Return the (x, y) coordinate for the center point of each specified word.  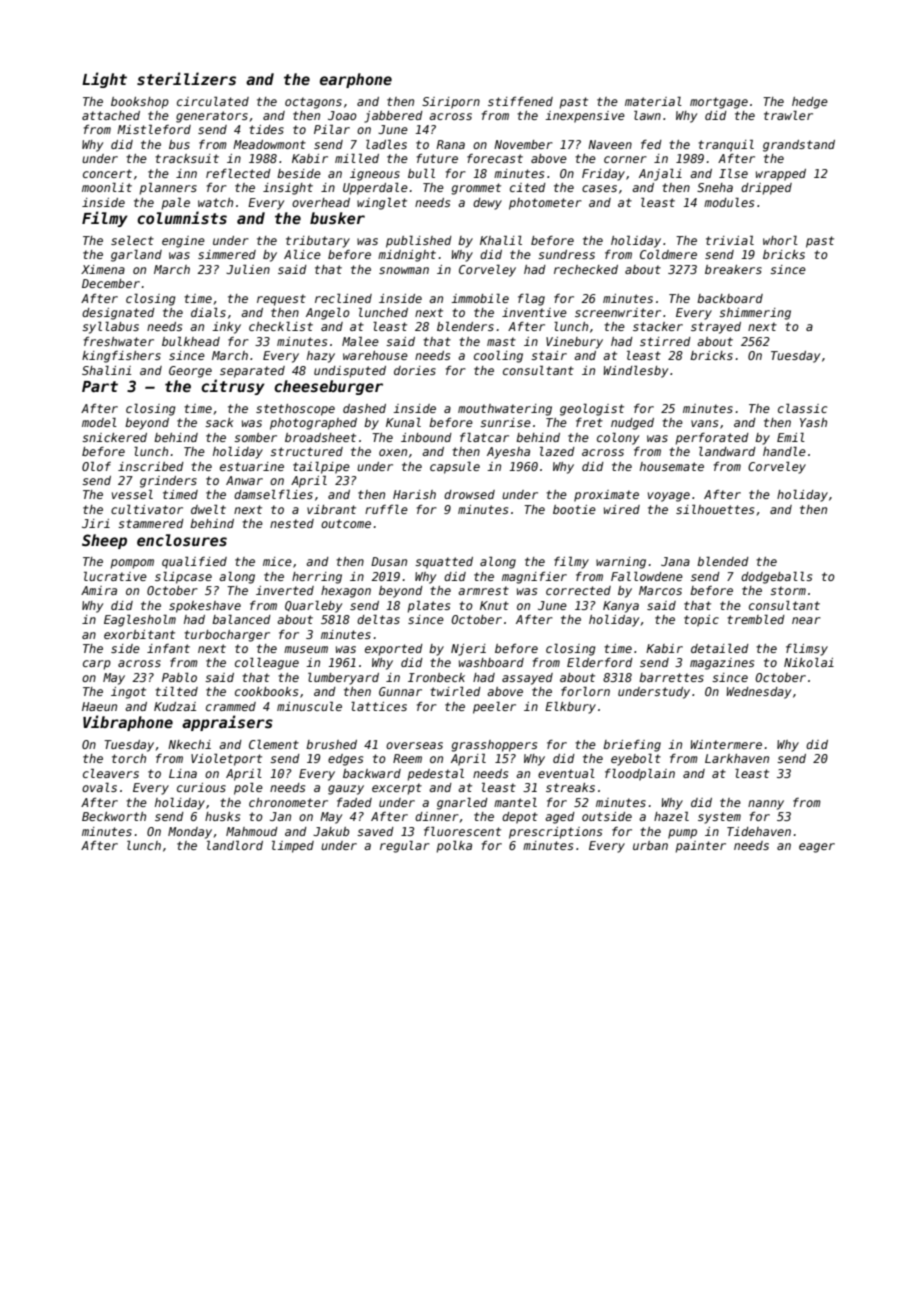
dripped (766, 189)
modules (729, 202)
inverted (285, 590)
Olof (96, 466)
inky (226, 328)
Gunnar (400, 691)
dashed (364, 408)
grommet (476, 189)
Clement (274, 744)
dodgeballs (776, 577)
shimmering (755, 314)
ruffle (386, 509)
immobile (480, 298)
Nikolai (809, 662)
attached (111, 115)
